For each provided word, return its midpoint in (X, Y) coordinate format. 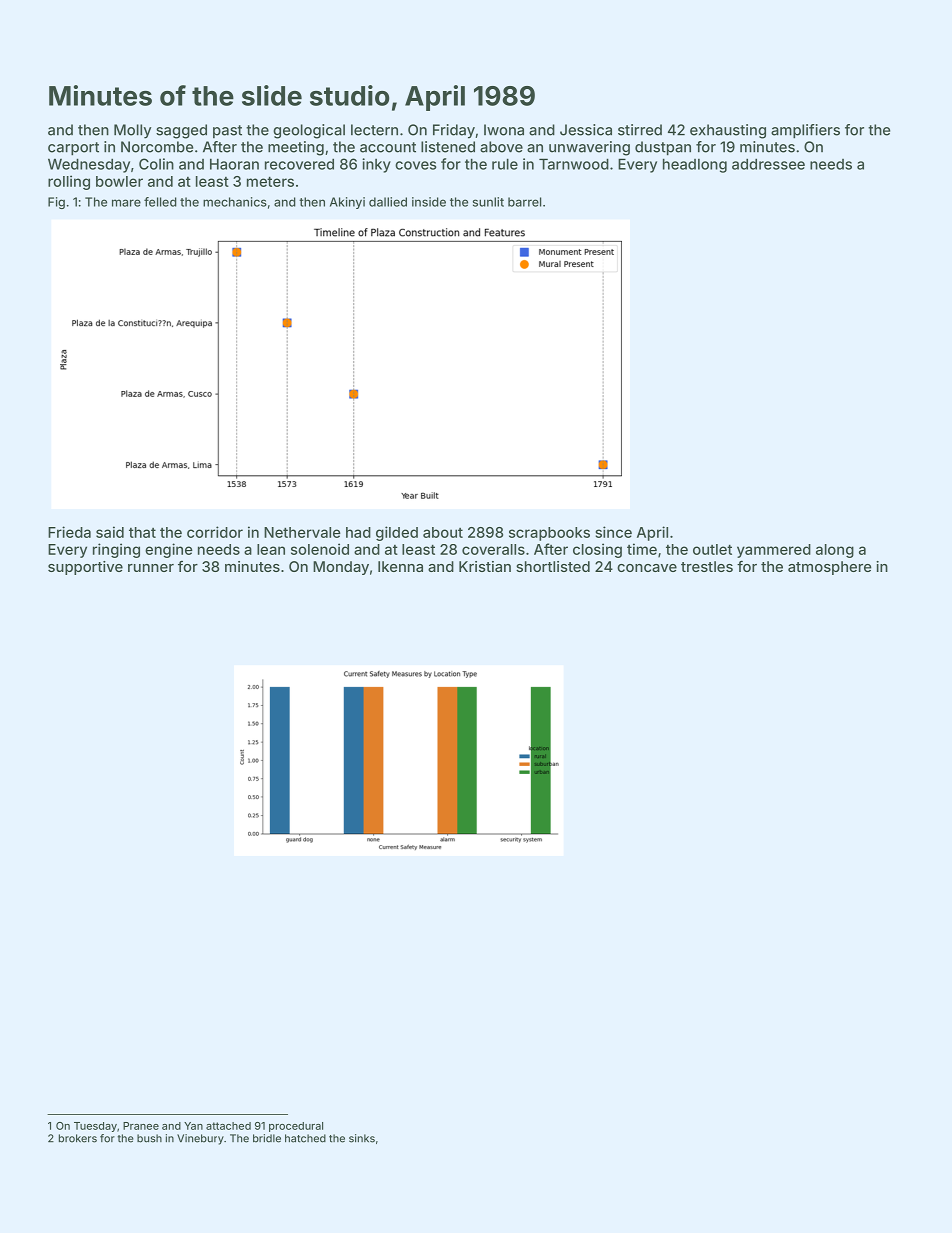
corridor (215, 532)
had (358, 532)
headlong (695, 165)
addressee (768, 164)
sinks (362, 1138)
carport (73, 149)
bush (149, 1138)
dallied (388, 202)
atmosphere (829, 568)
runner (151, 568)
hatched (305, 1138)
